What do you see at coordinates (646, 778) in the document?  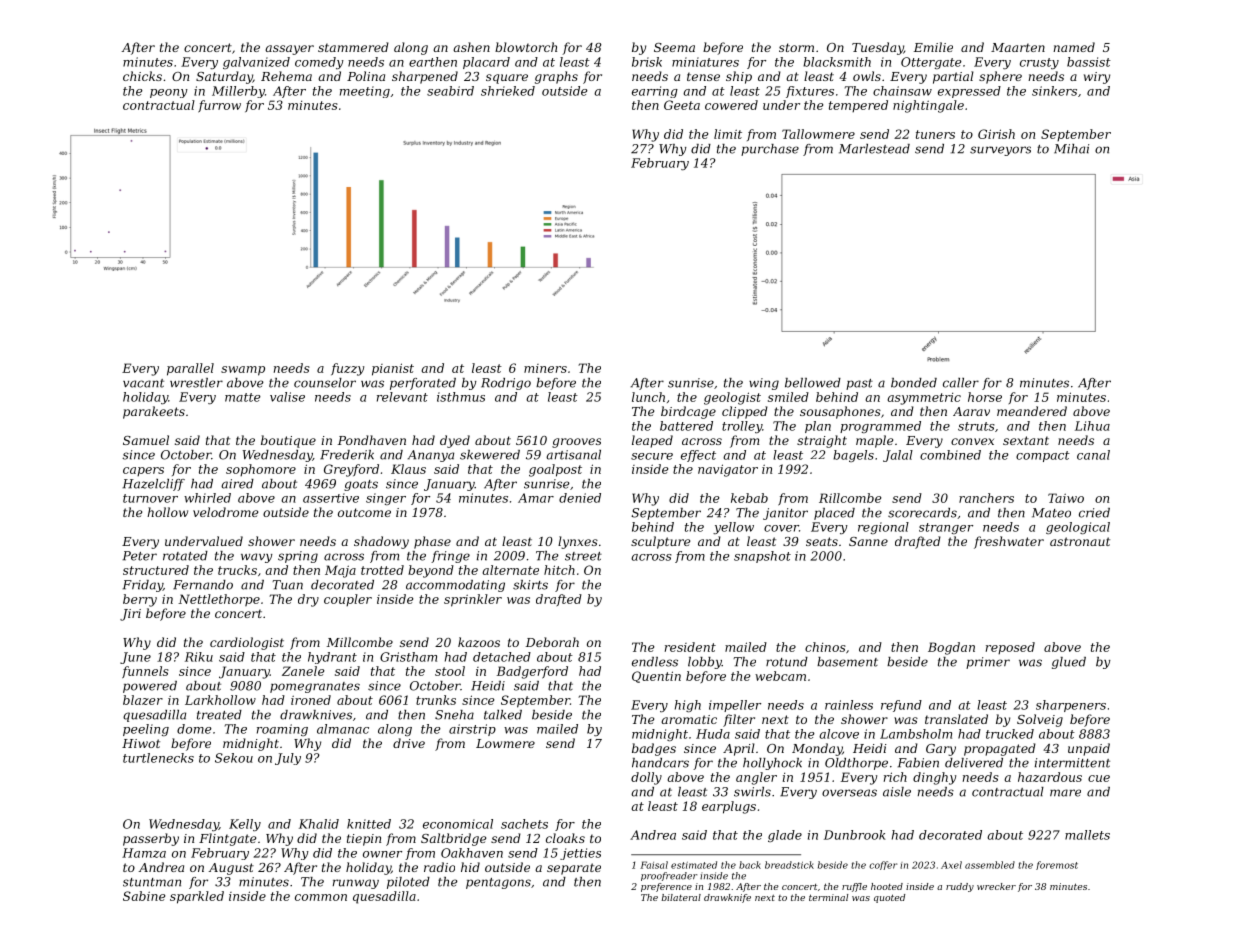 I see `dolly` at bounding box center [646, 778].
